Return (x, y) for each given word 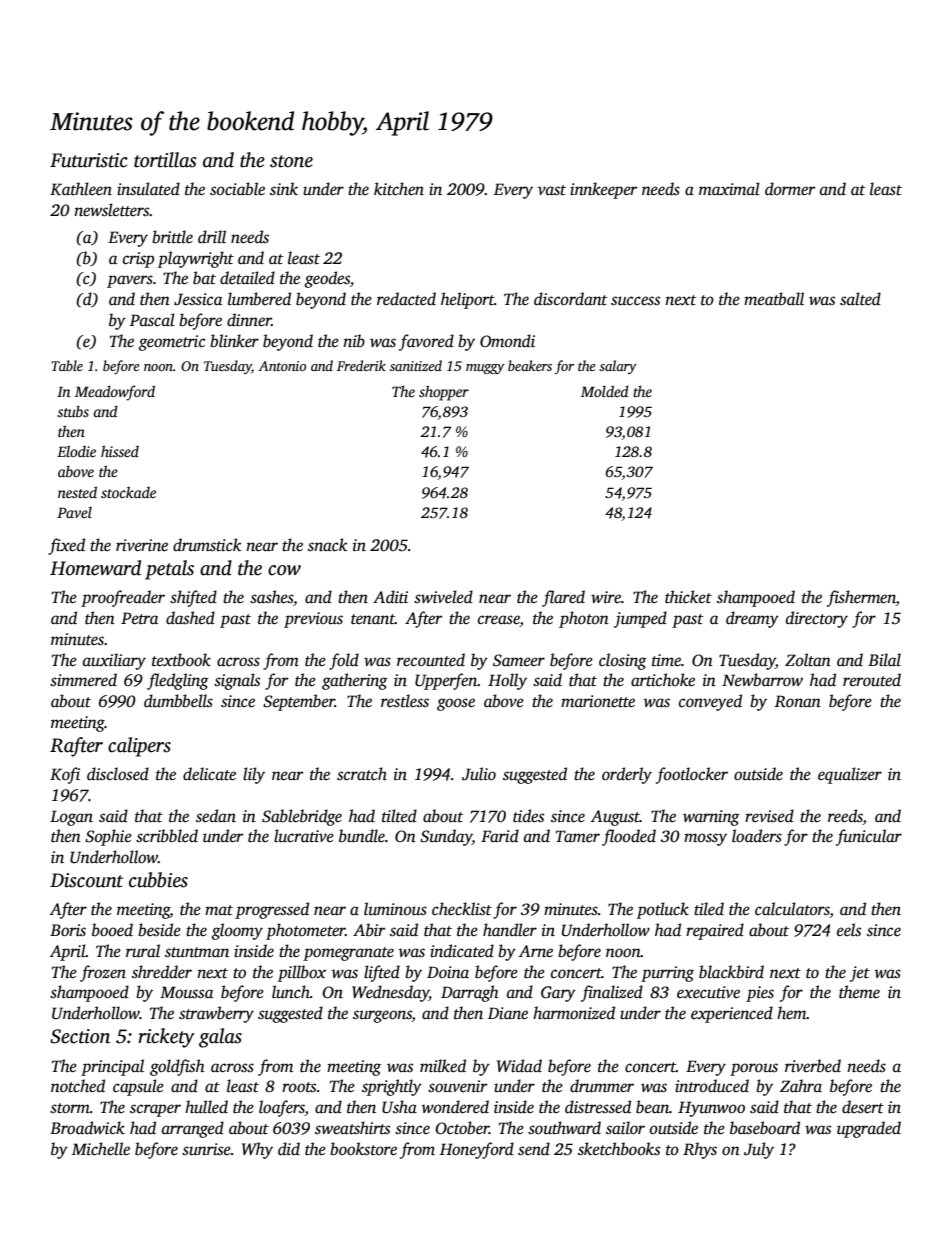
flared (563, 598)
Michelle (101, 1148)
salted (860, 299)
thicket (688, 597)
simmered (83, 680)
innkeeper (603, 190)
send (534, 1149)
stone (291, 161)
